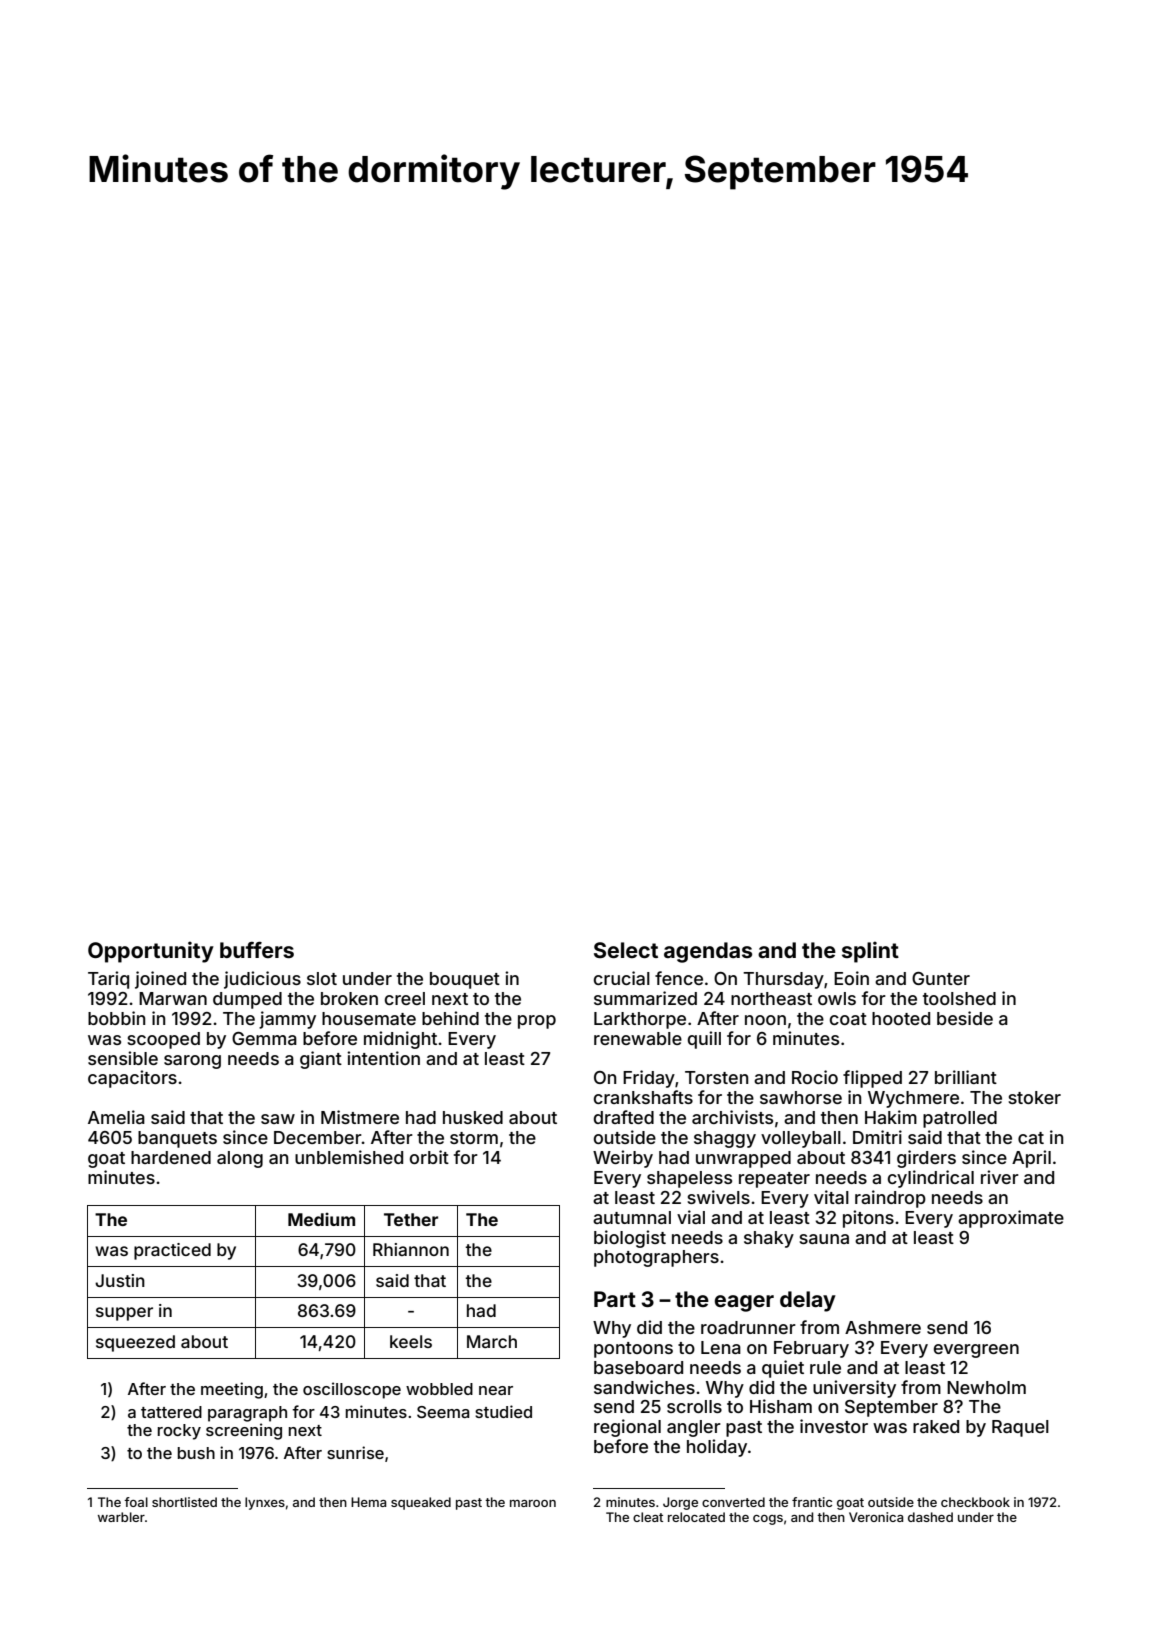 The image size is (1153, 1631). What do you see at coordinates (622, 978) in the screenshot?
I see `crucial` at bounding box center [622, 978].
